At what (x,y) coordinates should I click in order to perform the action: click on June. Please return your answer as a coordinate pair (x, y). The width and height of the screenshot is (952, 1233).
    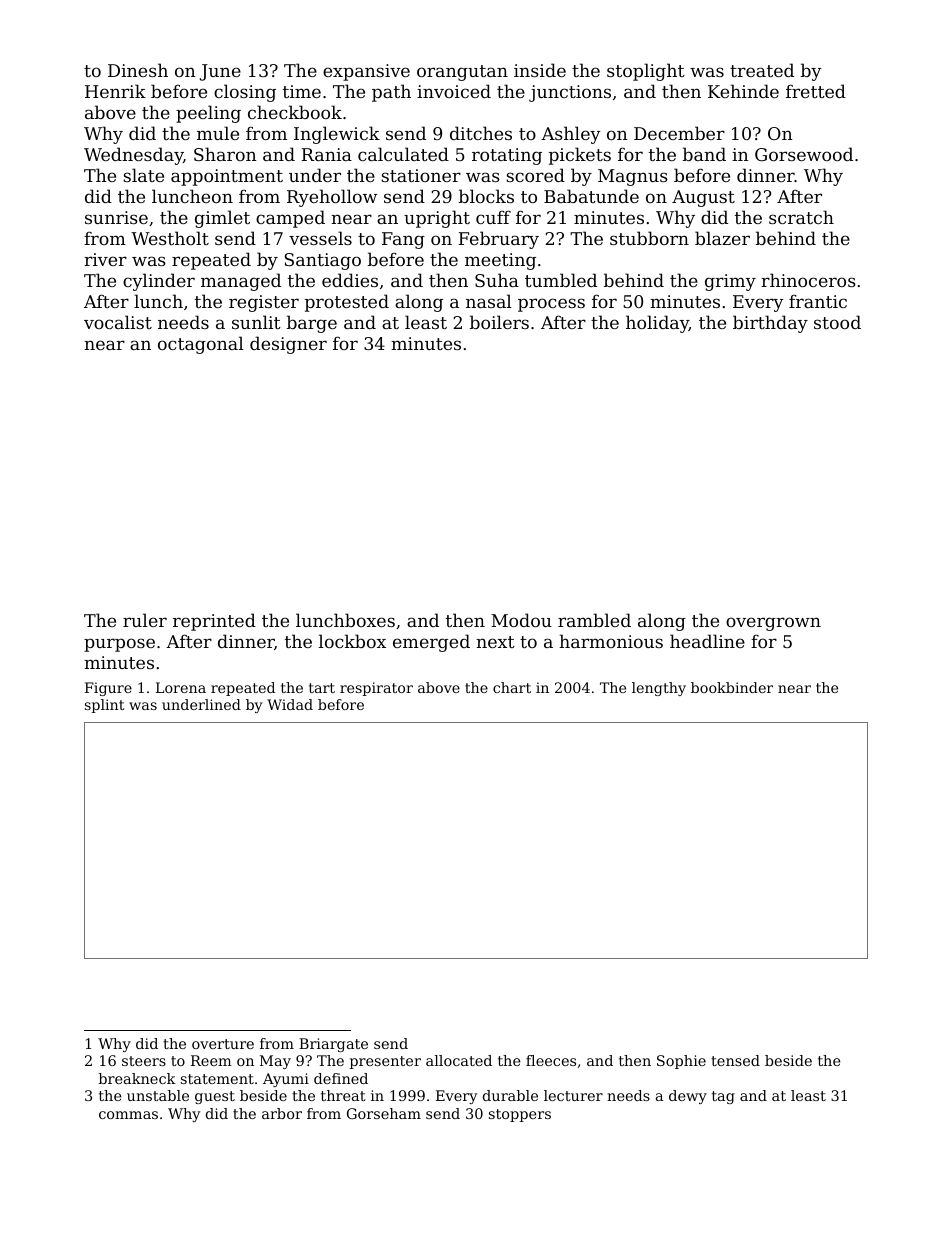
    Looking at the image, I should click on (220, 72).
